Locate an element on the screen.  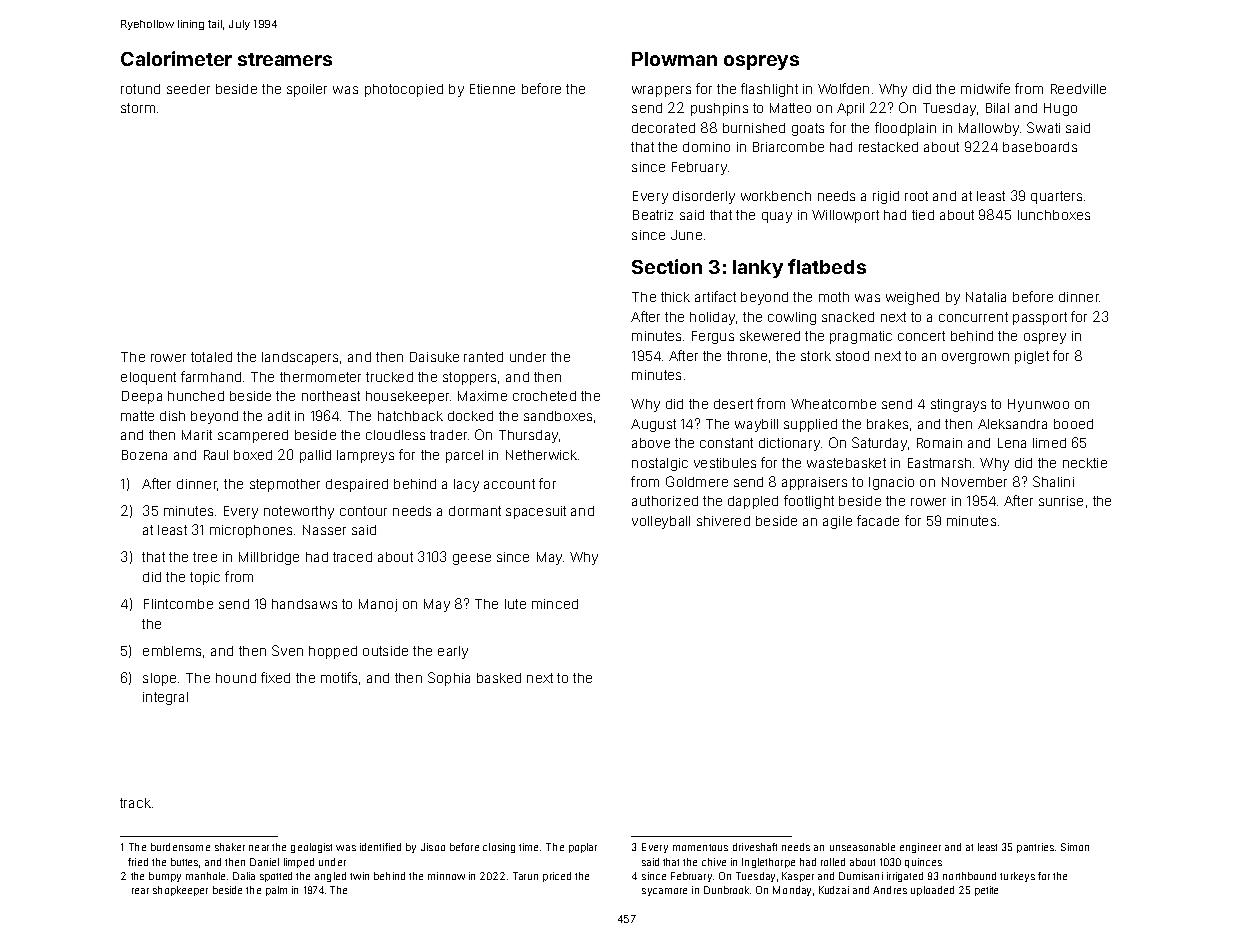
Hyunwoo is located at coordinates (1038, 405).
